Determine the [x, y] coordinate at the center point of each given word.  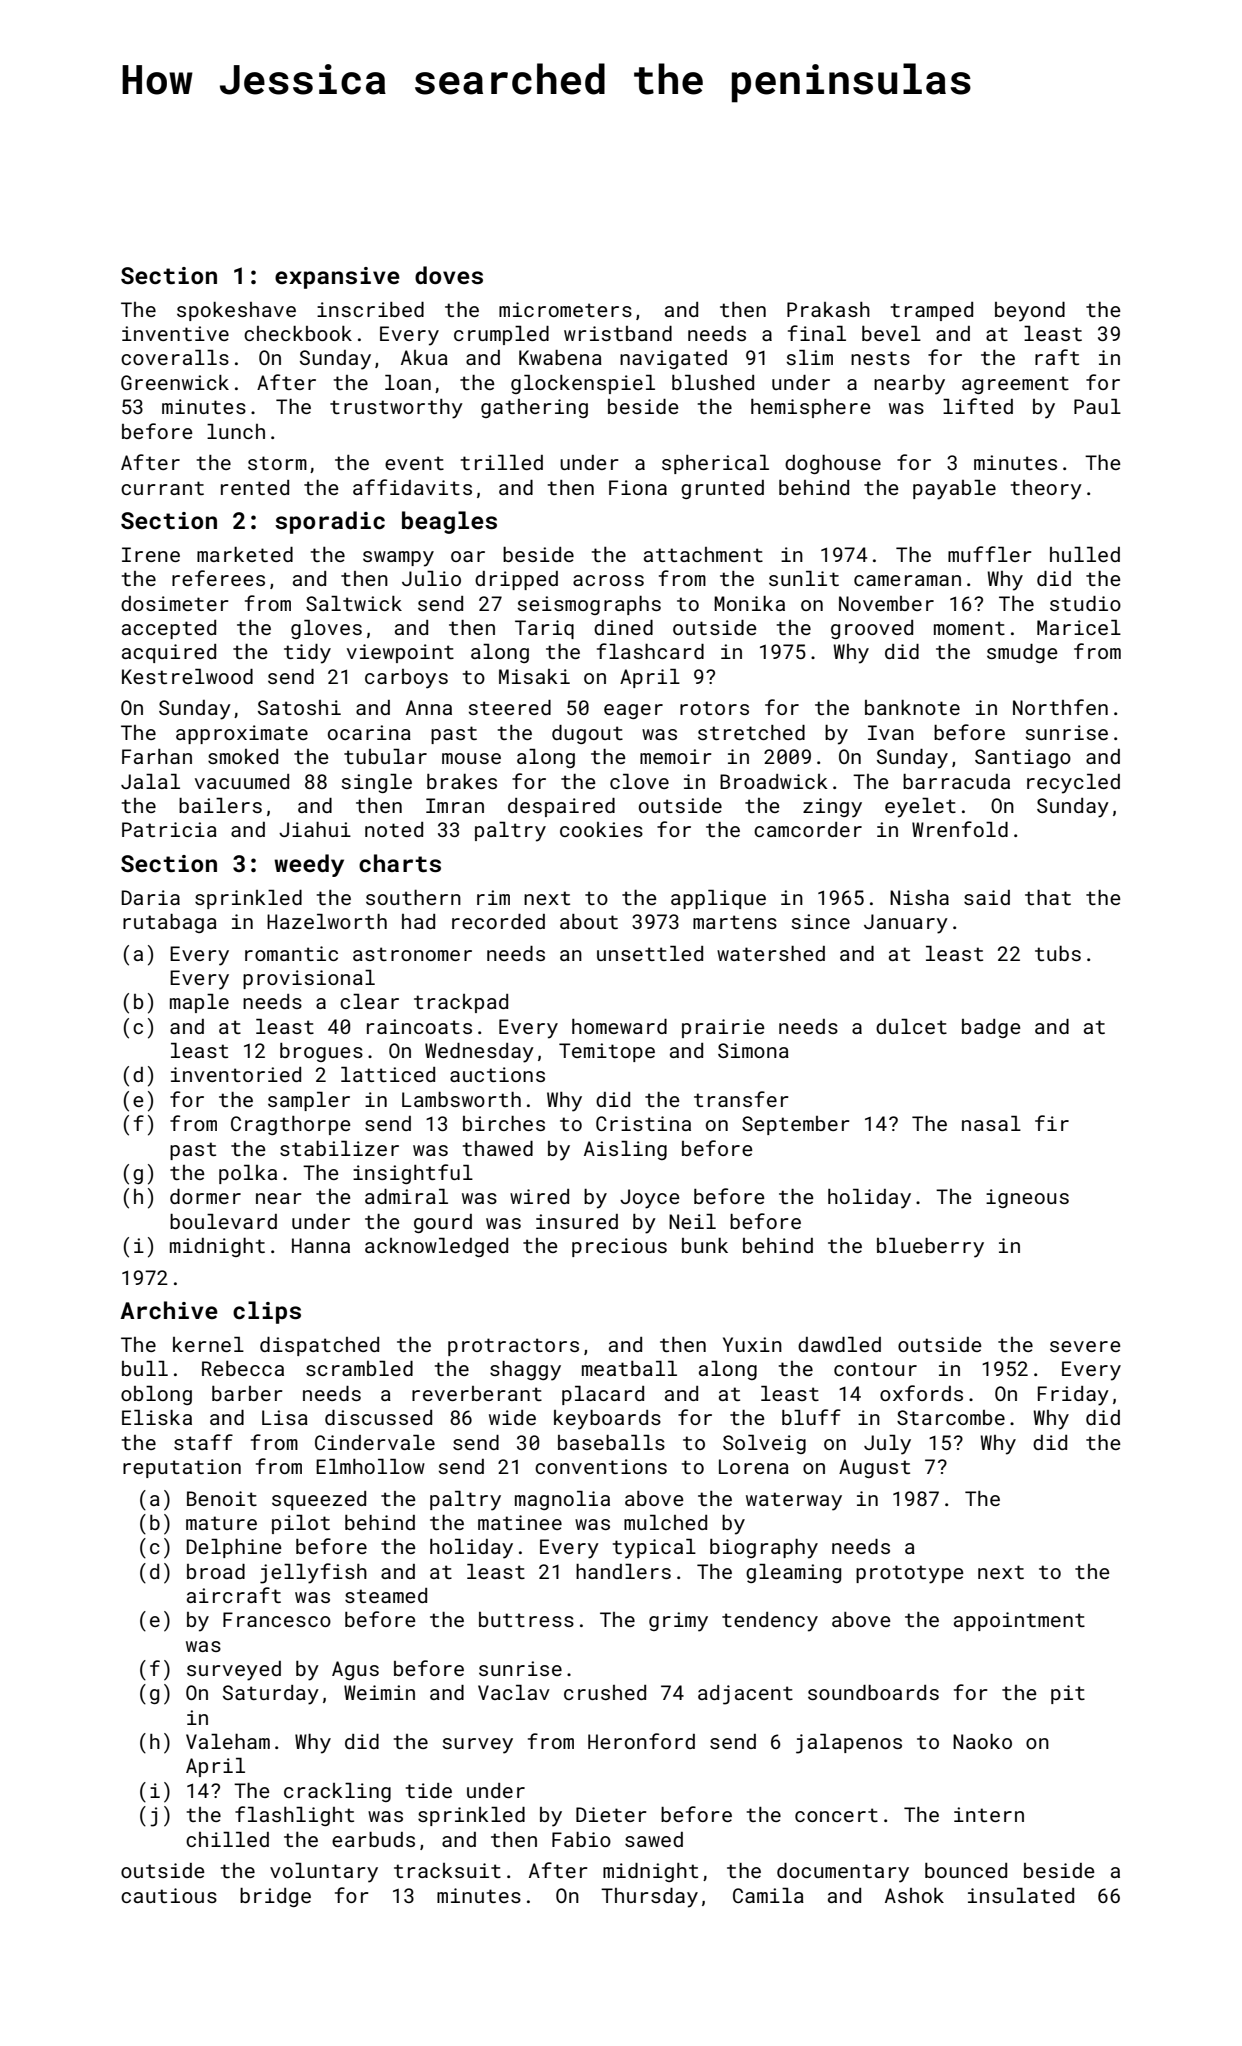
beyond [1030, 312]
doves [449, 275]
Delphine [234, 1548]
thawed [498, 1148]
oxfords [921, 1393]
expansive [337, 278]
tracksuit [447, 1870]
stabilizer [339, 1148]
